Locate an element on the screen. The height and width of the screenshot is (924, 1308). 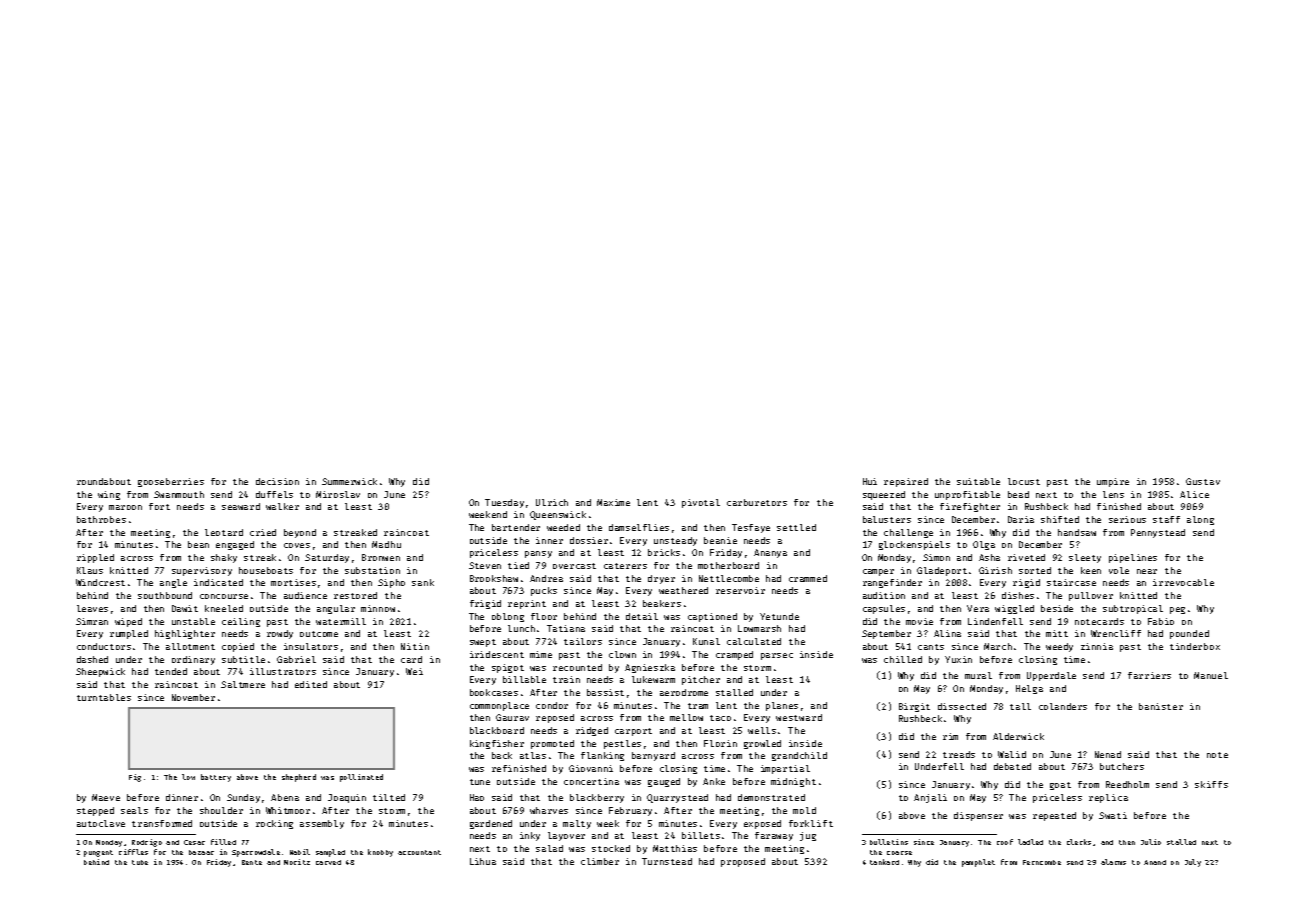
Bente is located at coordinates (252, 862).
